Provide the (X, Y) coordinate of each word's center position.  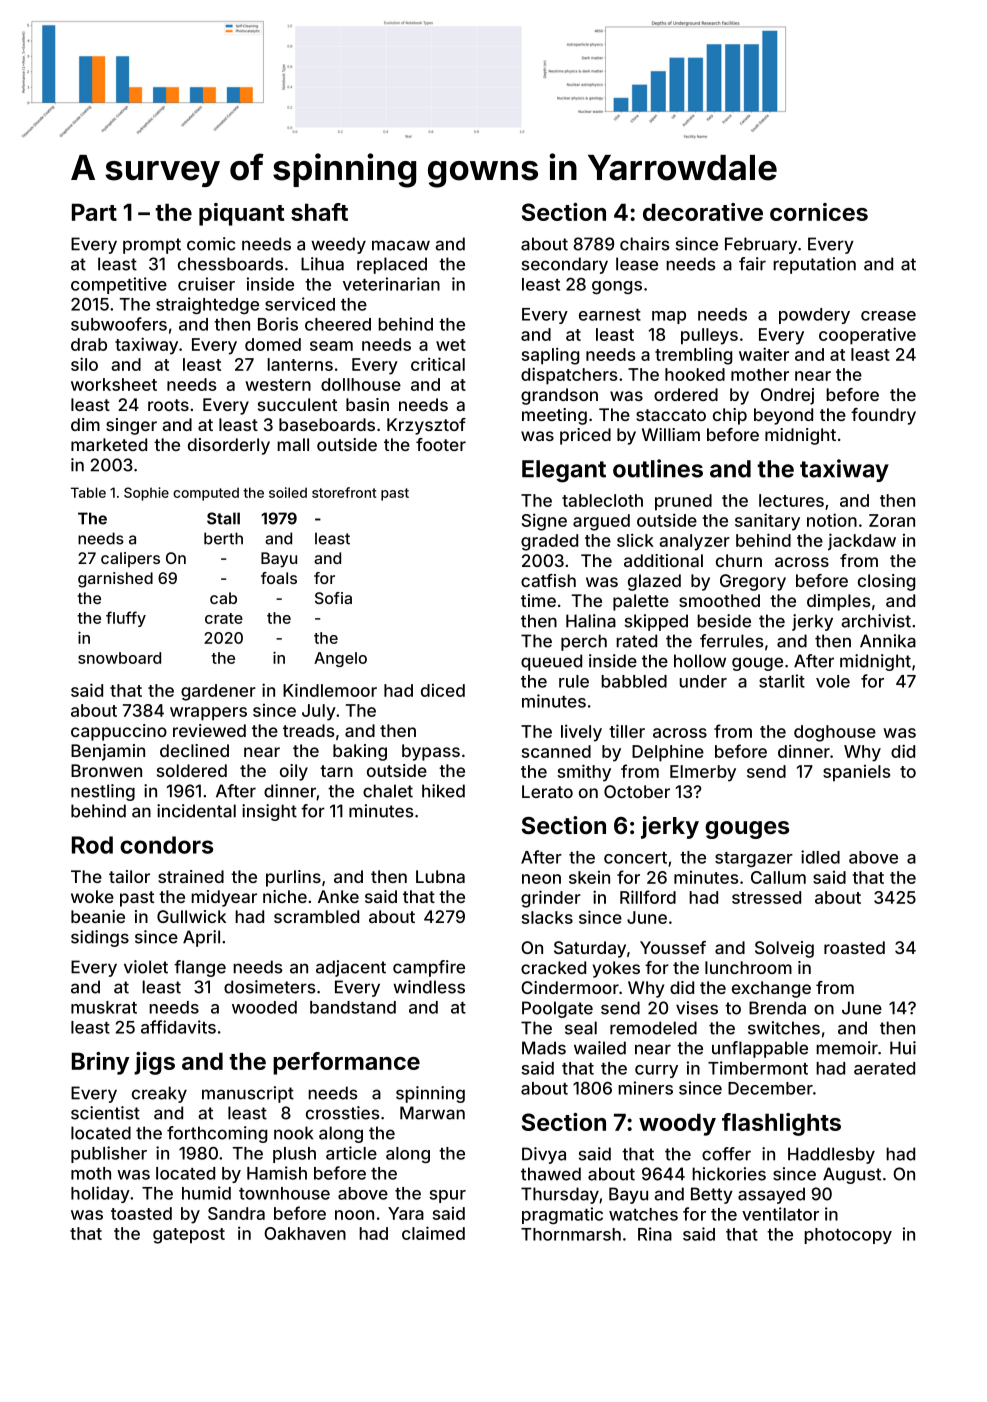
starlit (782, 681)
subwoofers (119, 324)
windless (429, 987)
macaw (401, 245)
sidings (100, 938)
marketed (109, 444)
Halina (591, 621)
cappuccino (119, 732)
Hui (903, 1048)
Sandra (236, 1213)
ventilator (780, 1214)
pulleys (709, 336)
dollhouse (361, 384)
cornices (819, 212)
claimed (433, 1233)
